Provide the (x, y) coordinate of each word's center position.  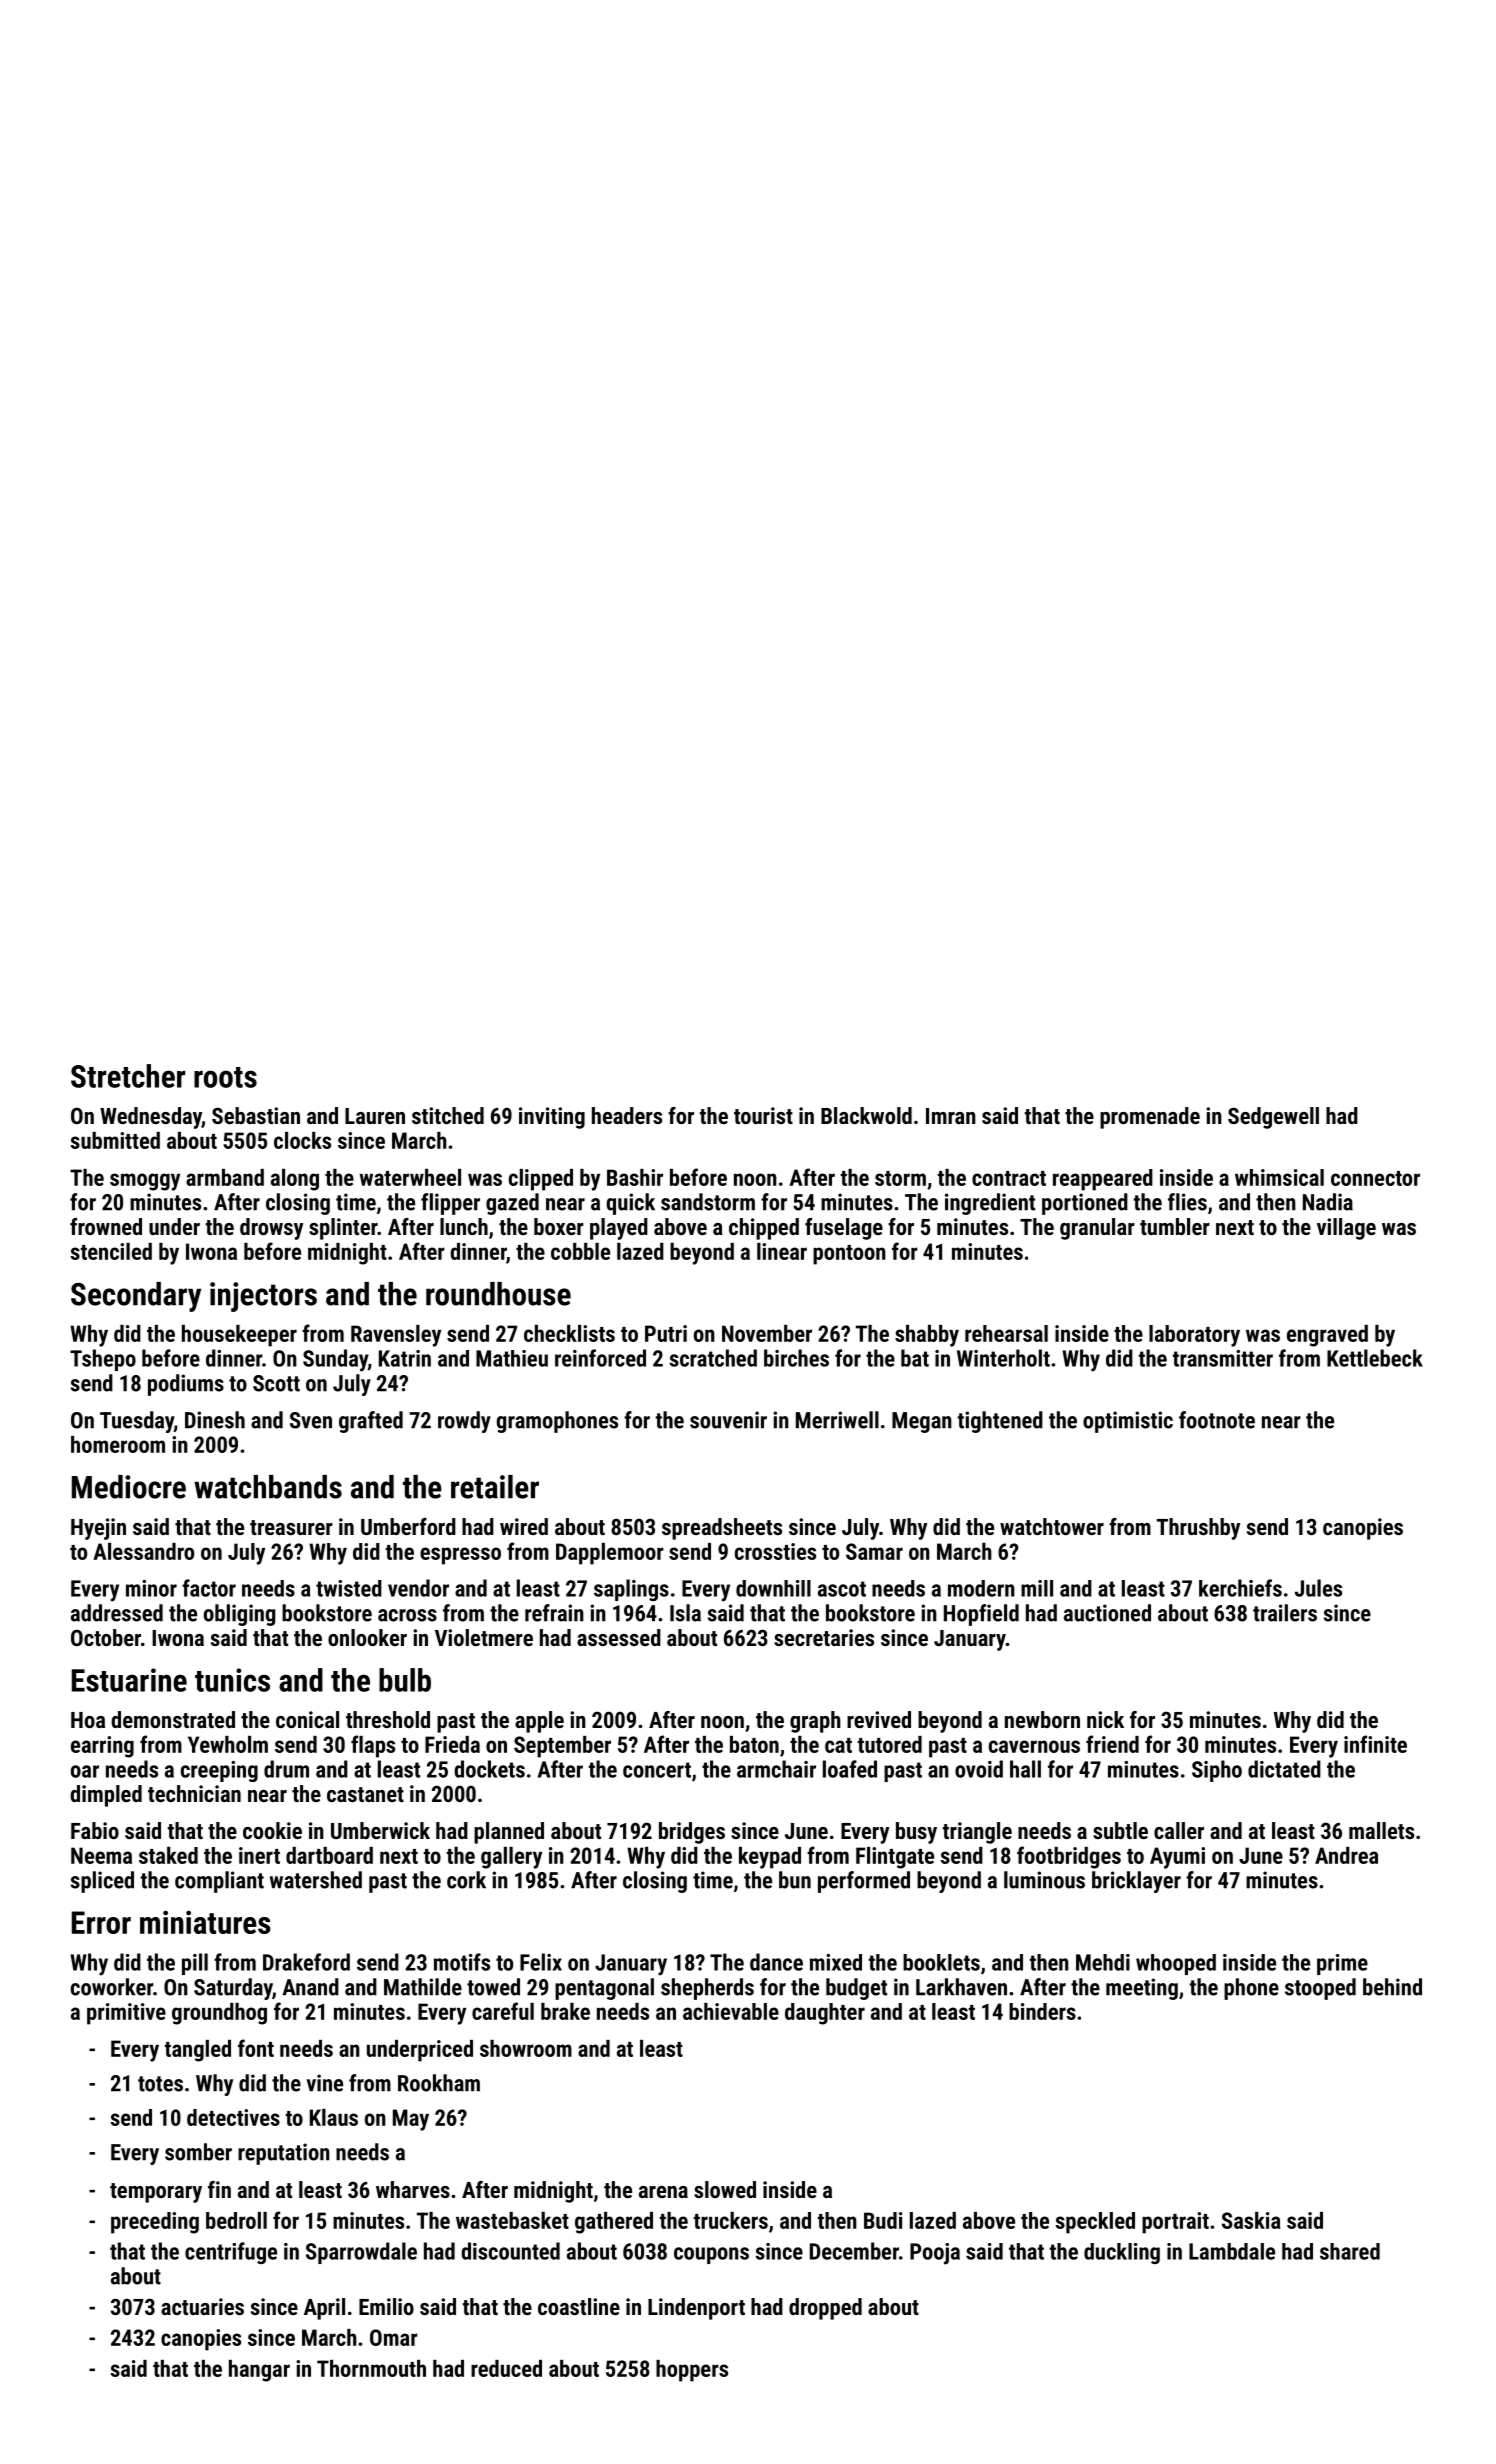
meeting (1142, 1989)
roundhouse (498, 1294)
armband (225, 1177)
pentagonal (604, 1989)
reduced (506, 2368)
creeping (219, 1771)
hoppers (692, 2371)
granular (1097, 1229)
